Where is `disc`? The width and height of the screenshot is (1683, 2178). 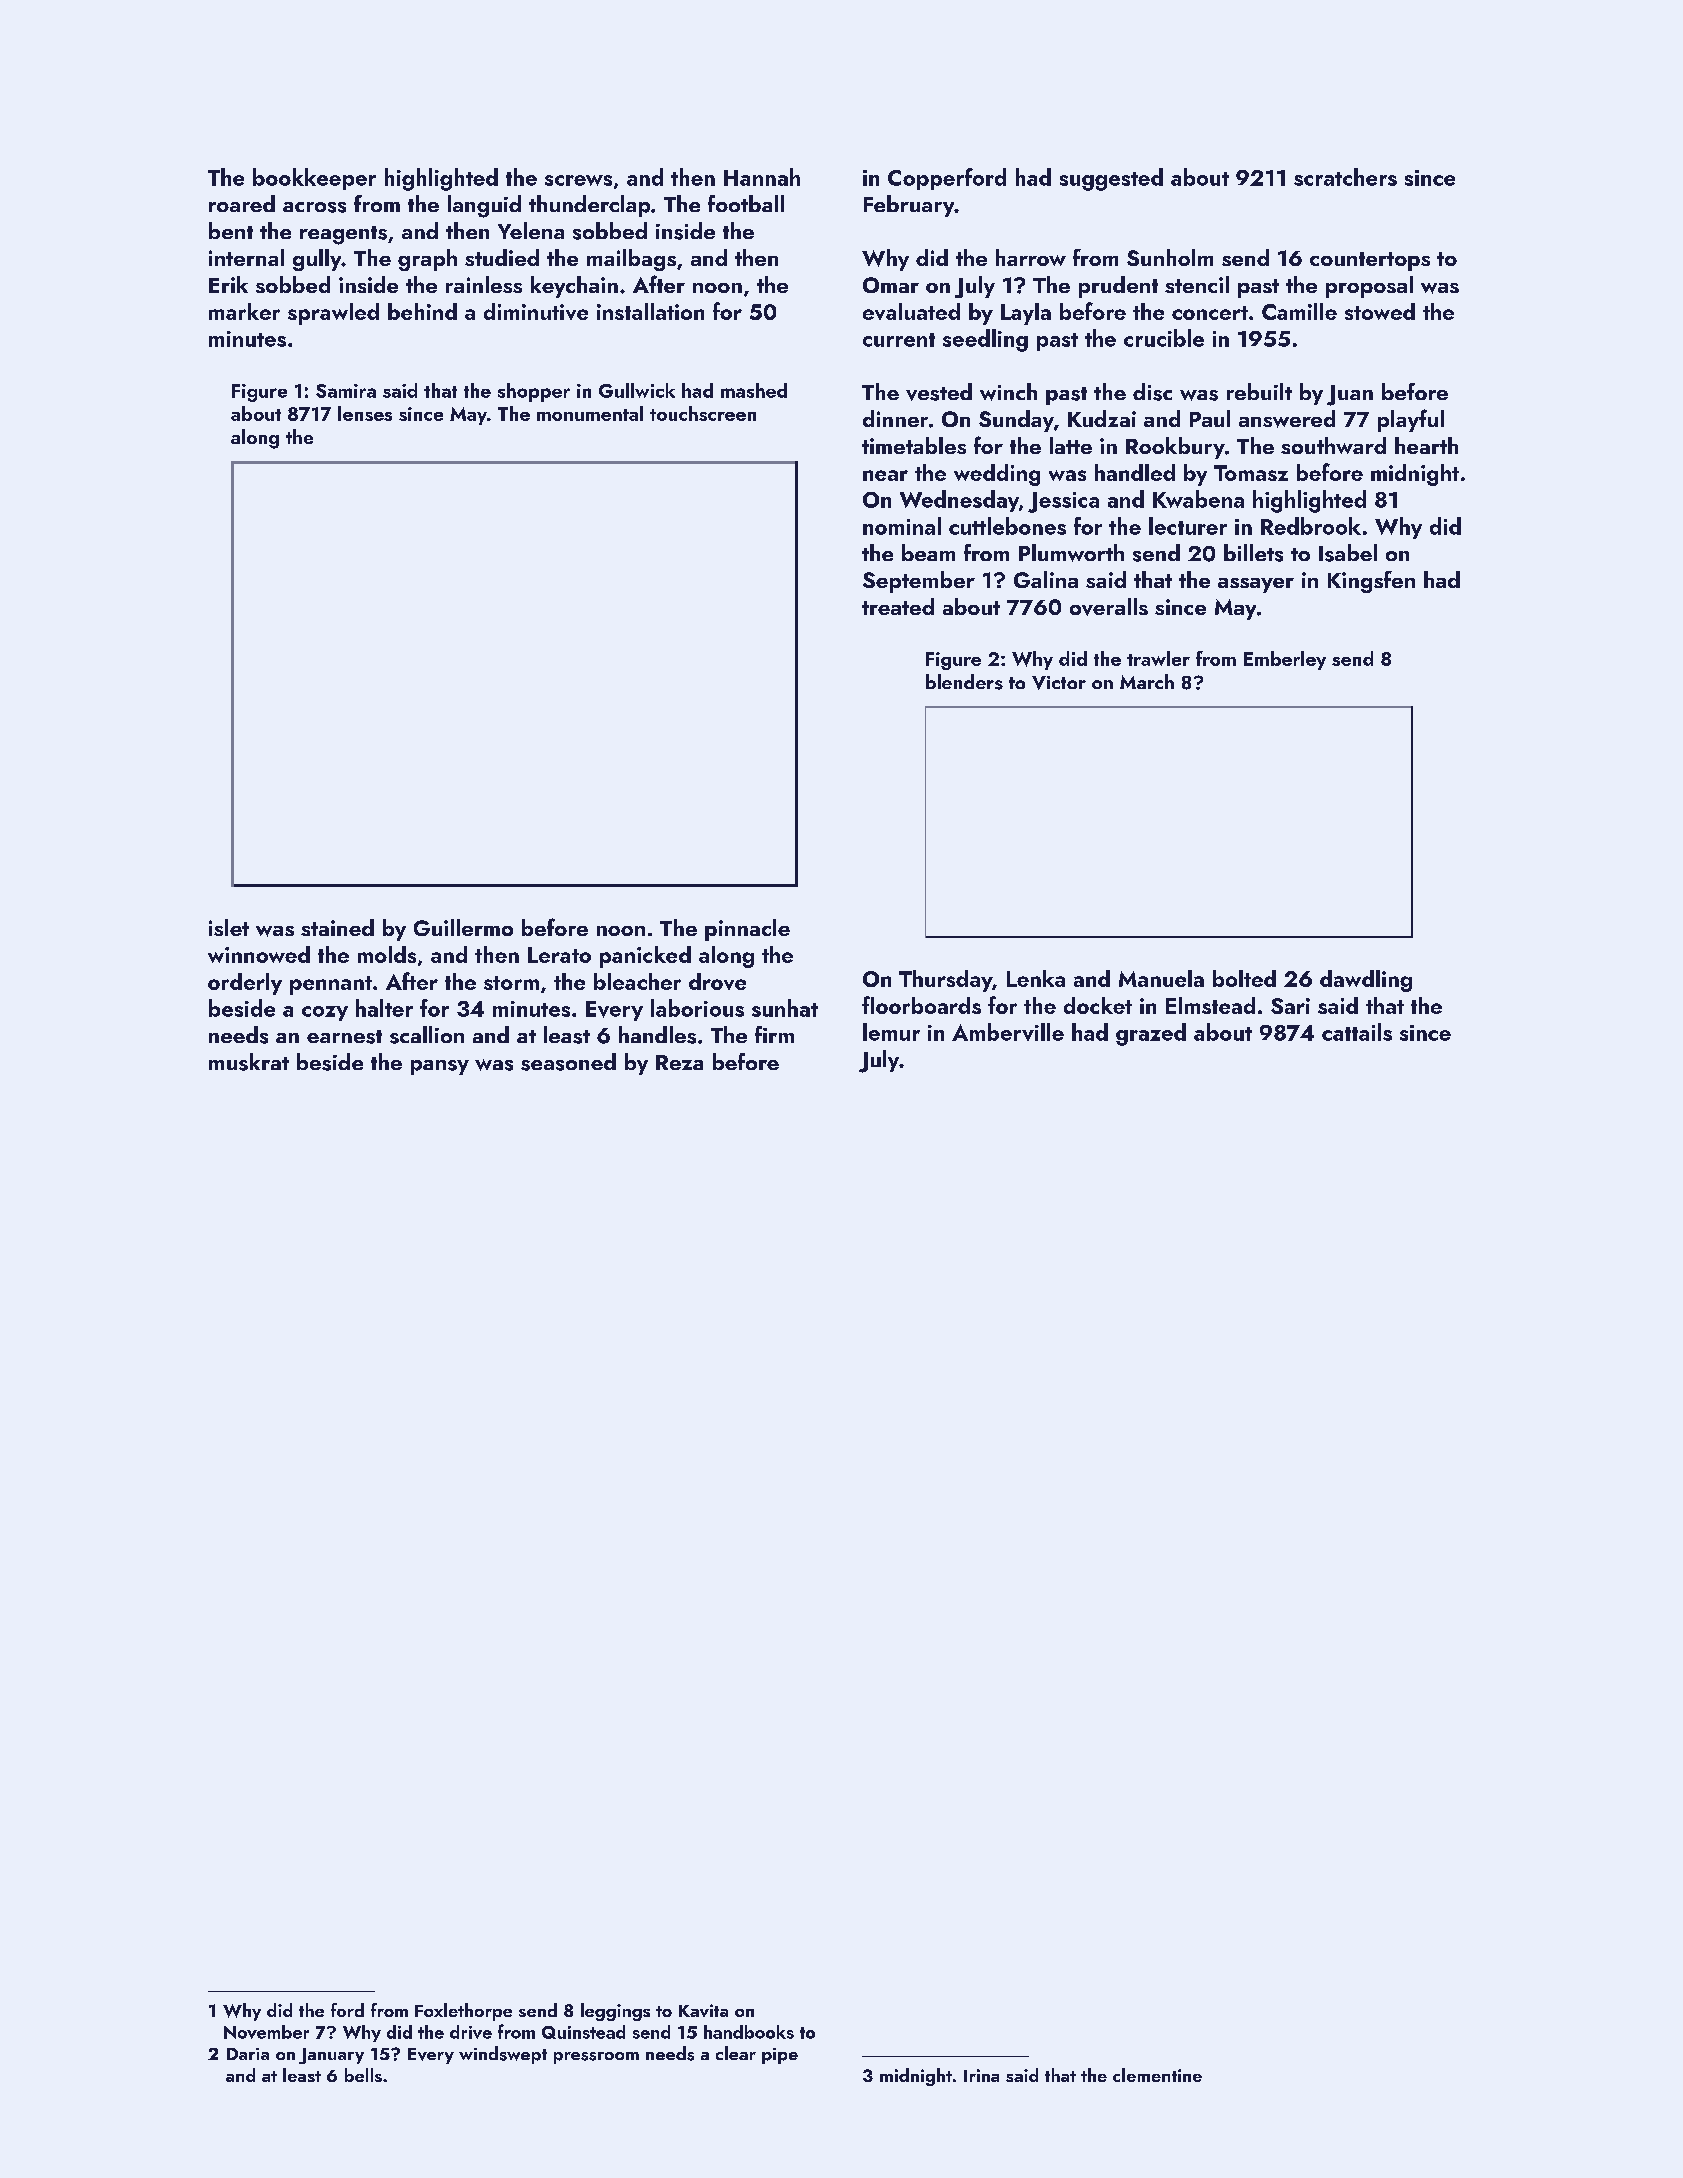 disc is located at coordinates (1152, 392).
